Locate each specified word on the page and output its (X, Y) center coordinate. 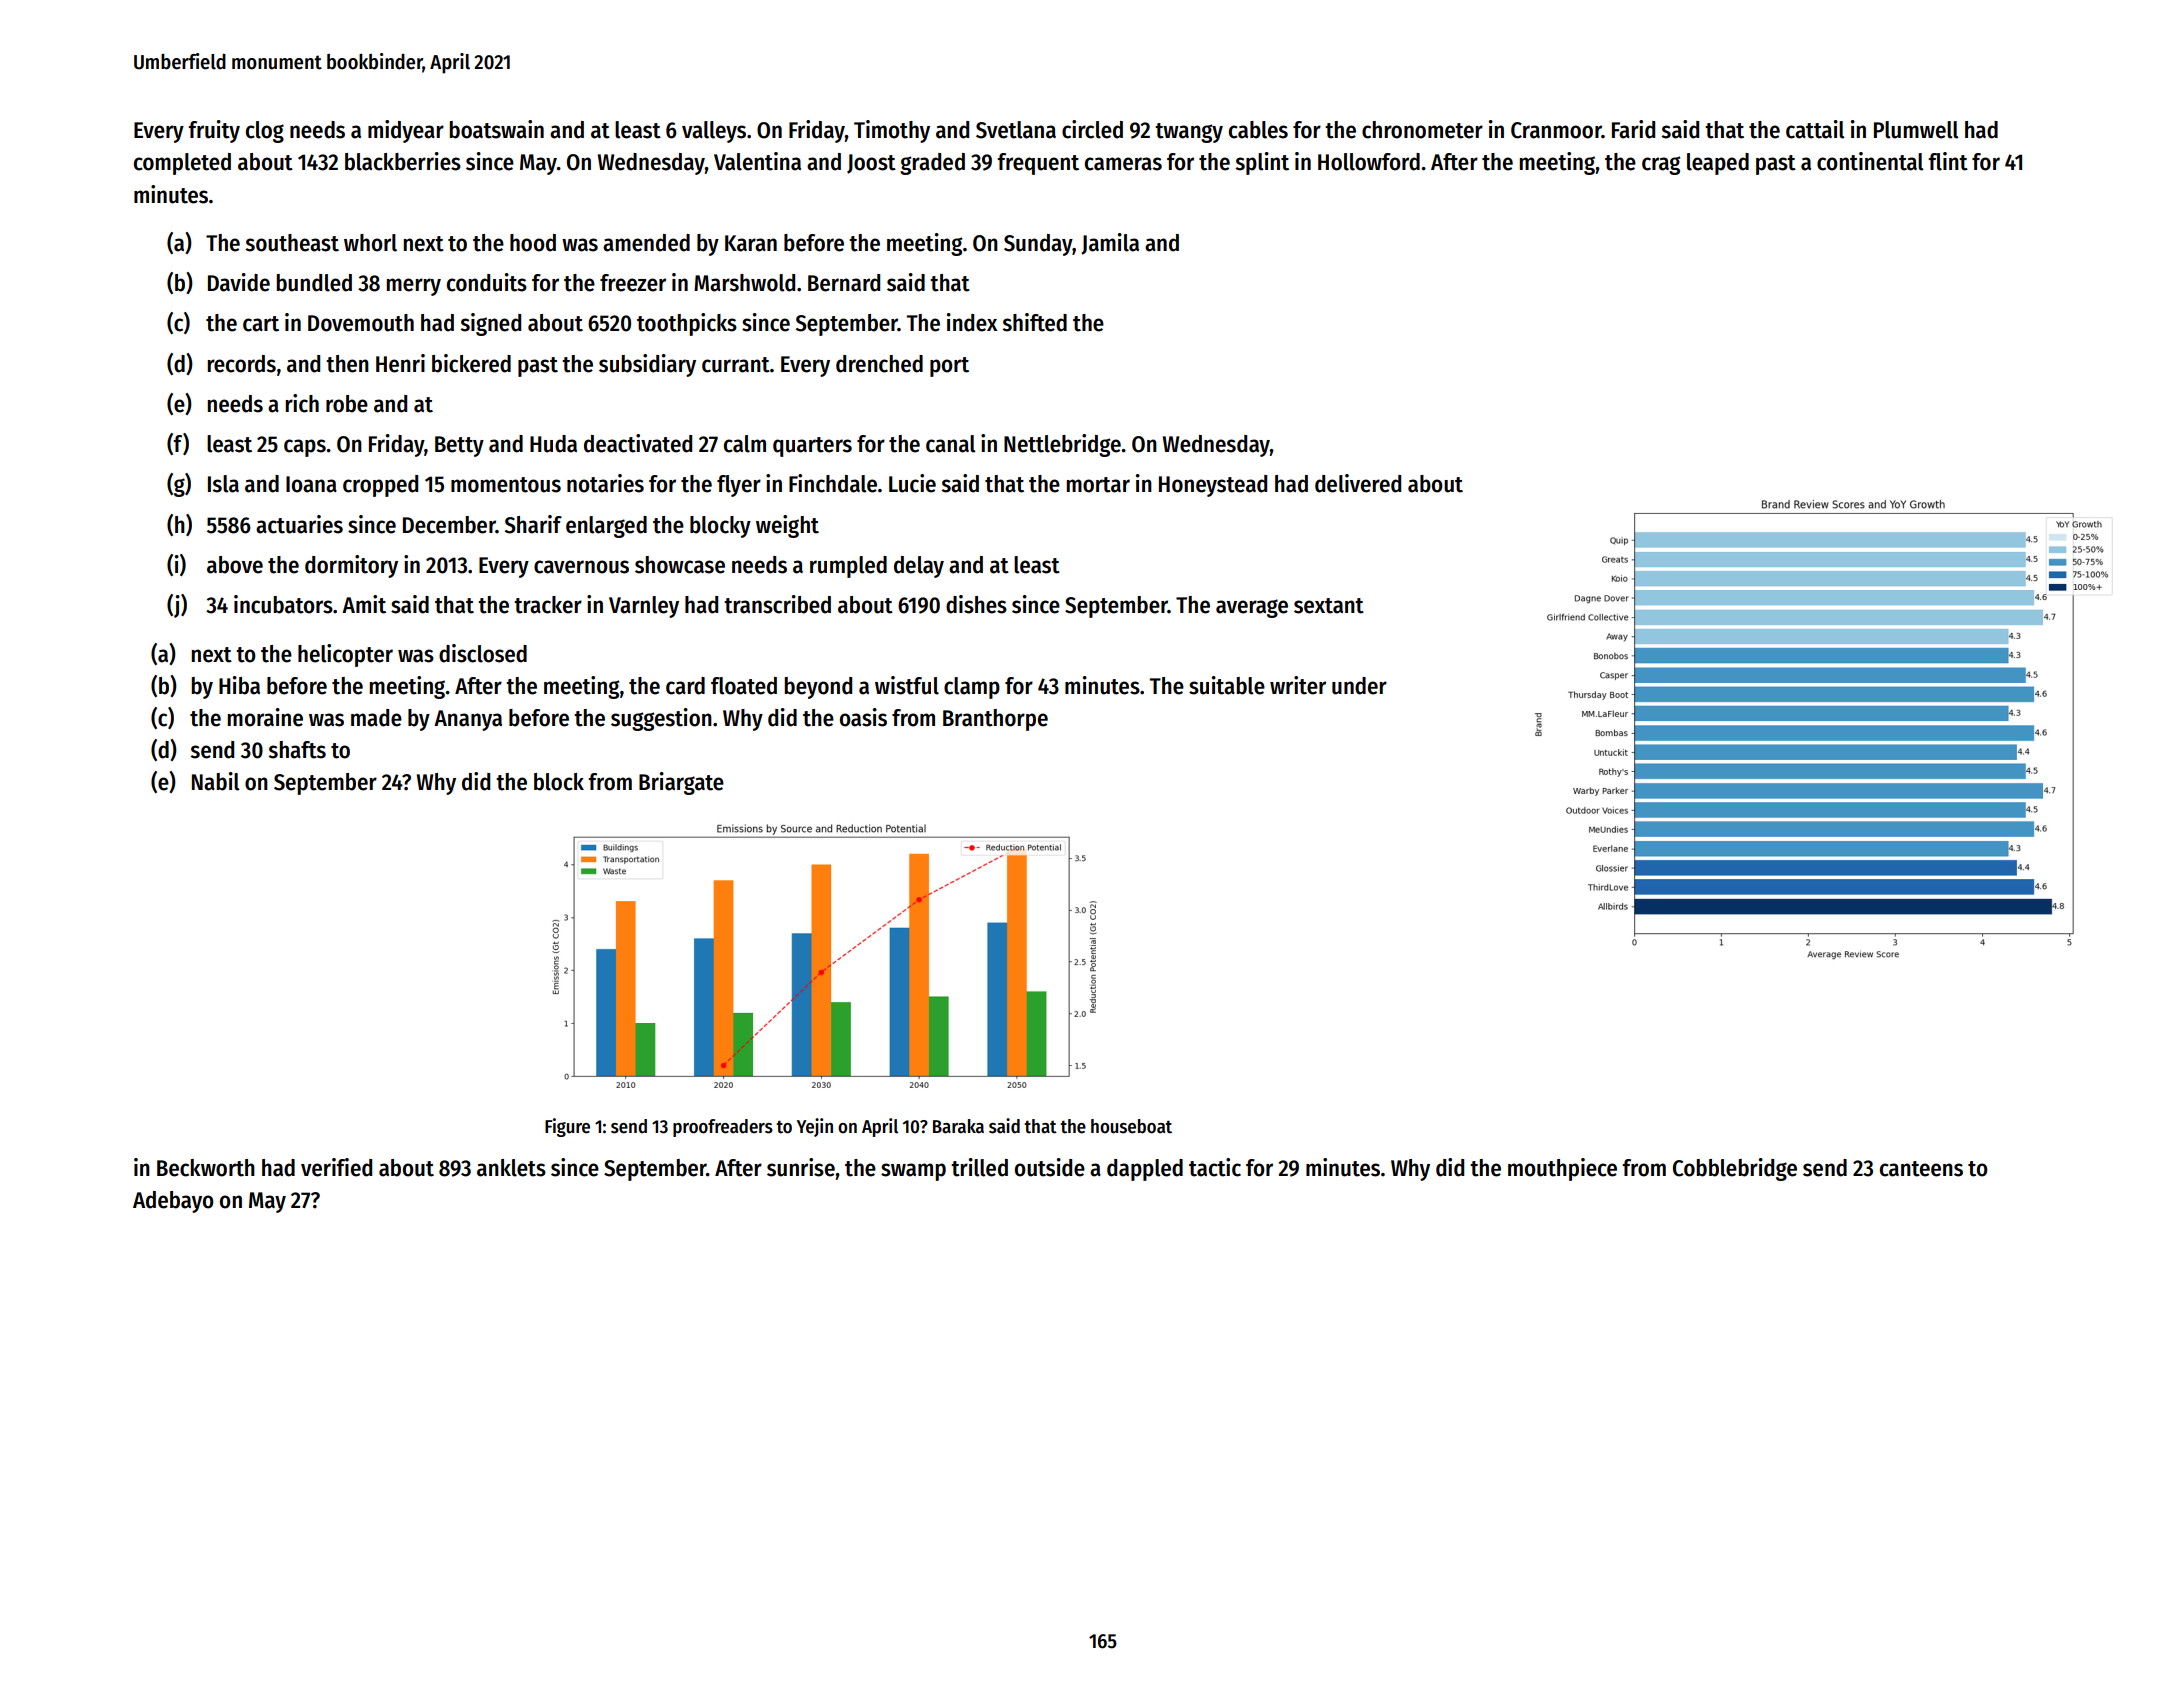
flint (1948, 161)
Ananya (468, 720)
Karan (751, 243)
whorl (370, 243)
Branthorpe (995, 720)
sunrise (801, 1167)
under (1359, 686)
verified (336, 1167)
